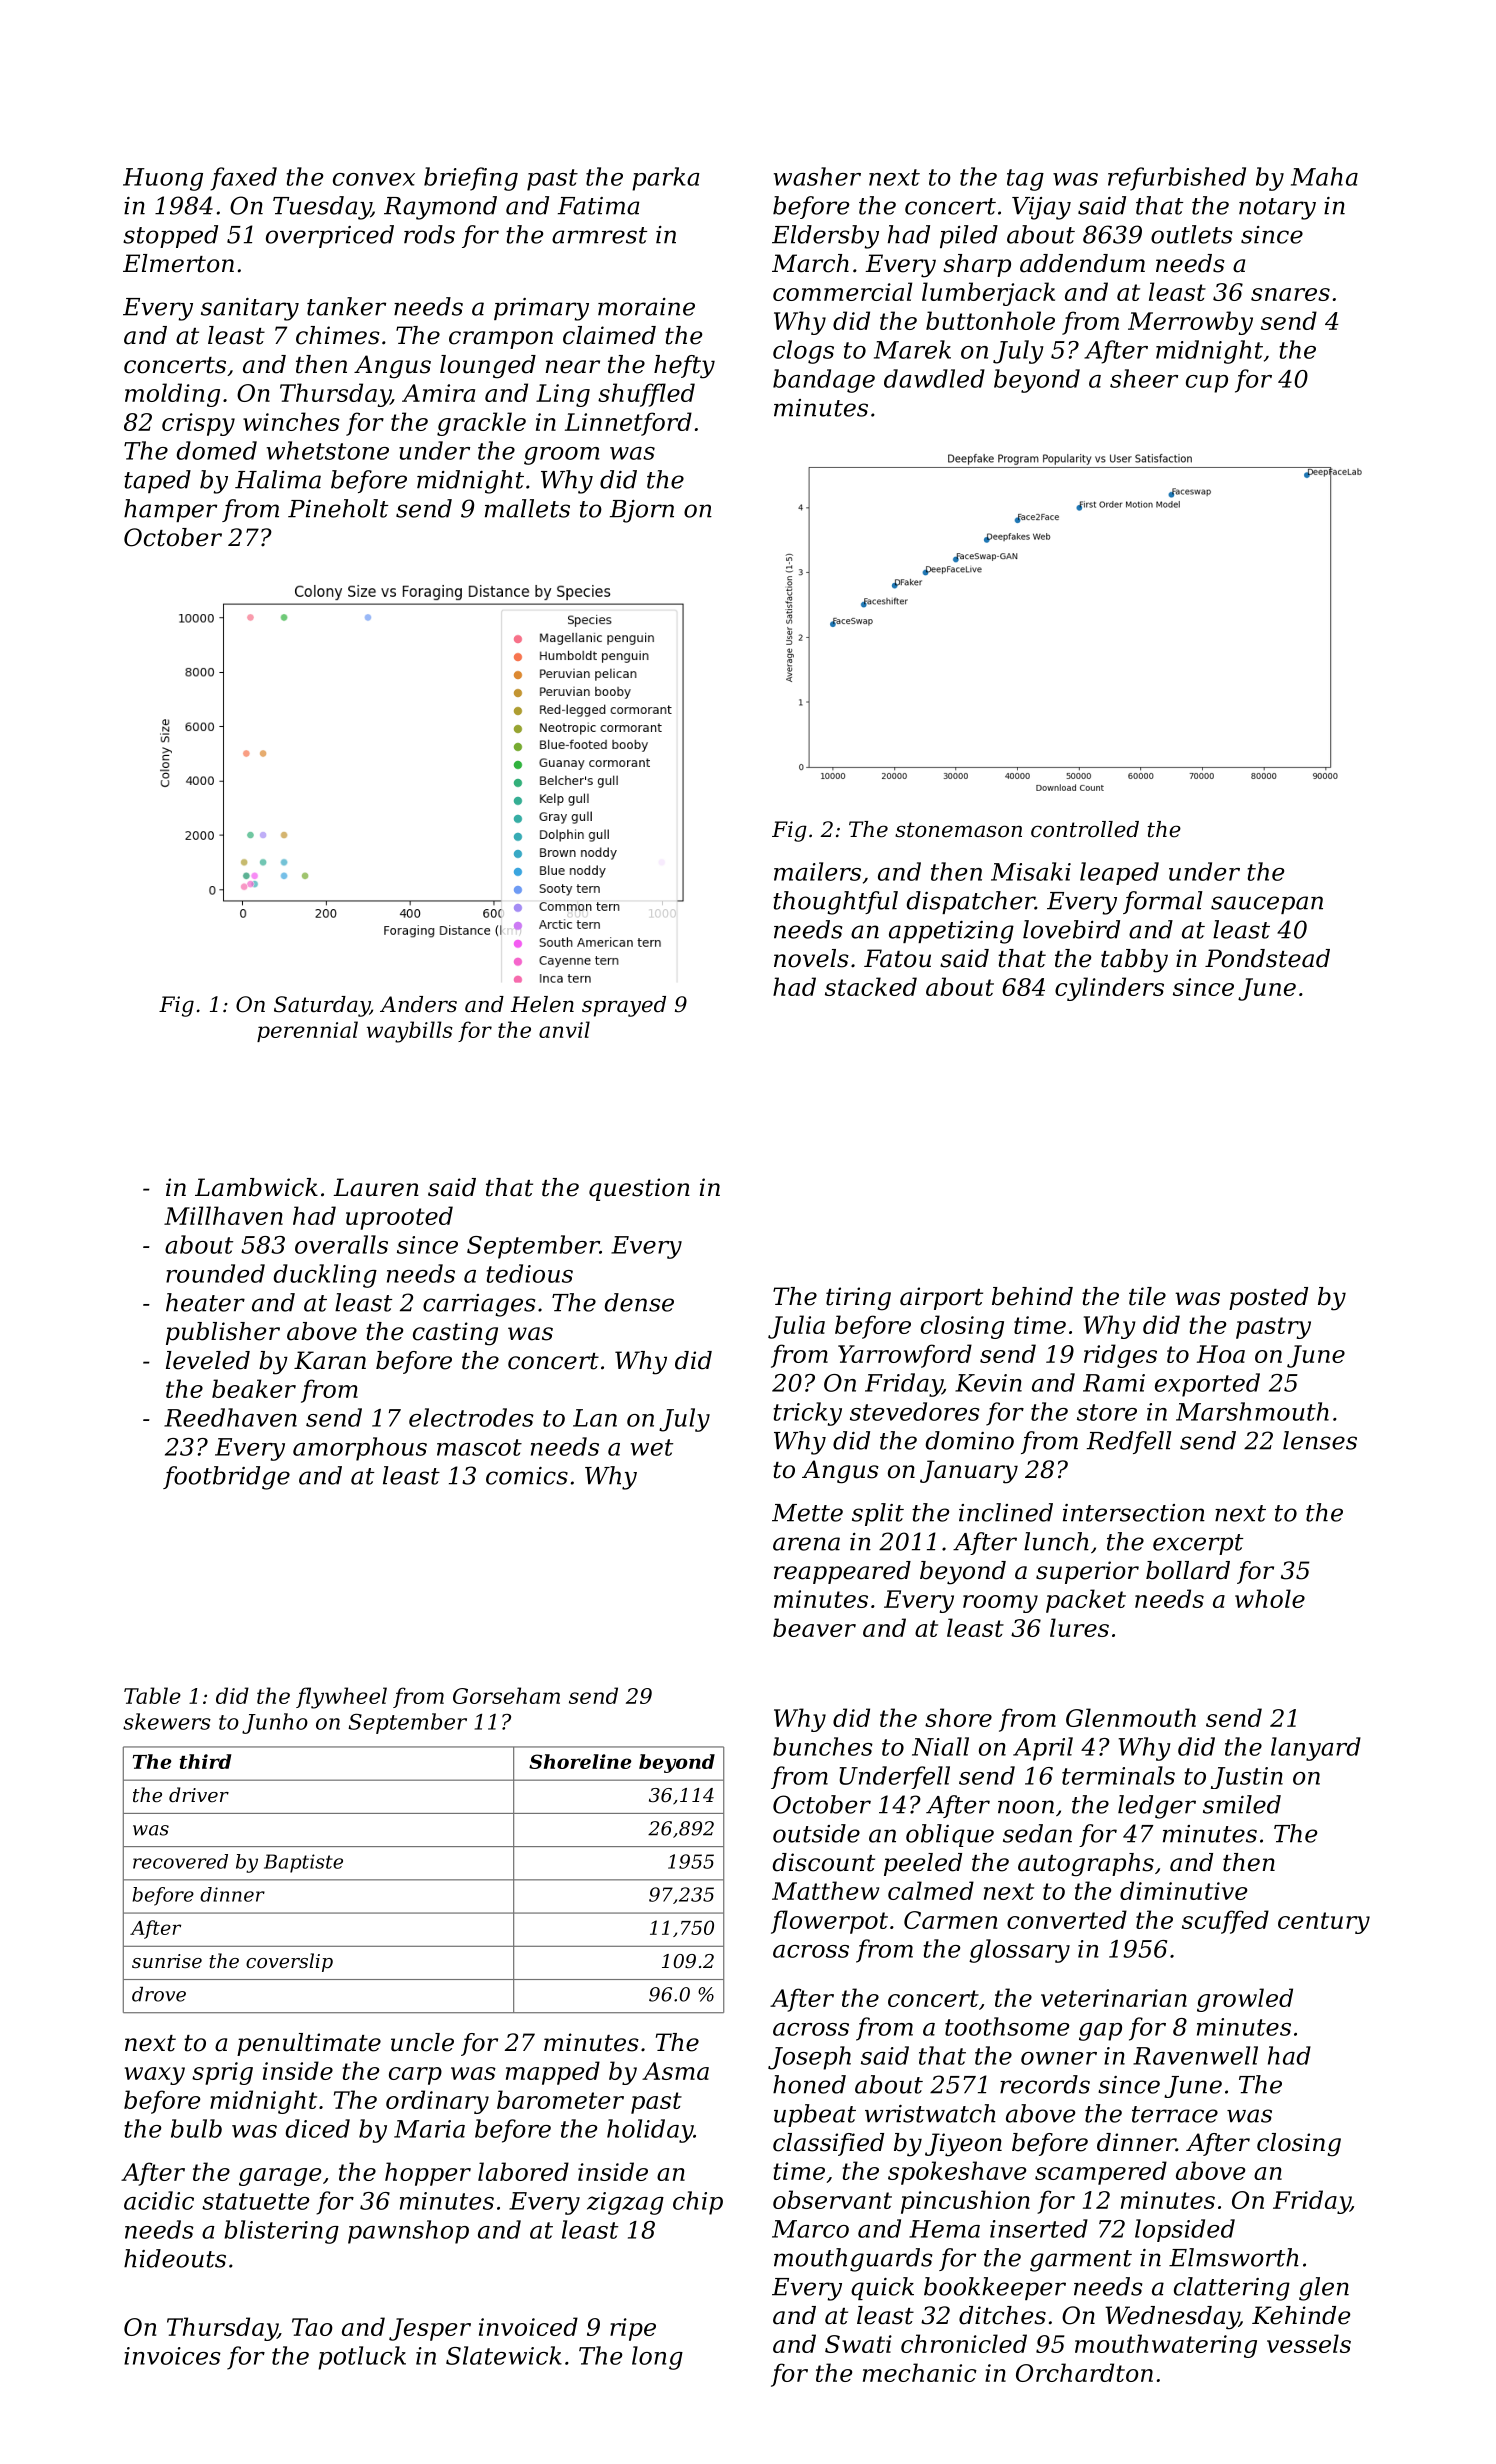 The image size is (1496, 2464). Describe the element at coordinates (172, 395) in the page. I see `molding` at that location.
